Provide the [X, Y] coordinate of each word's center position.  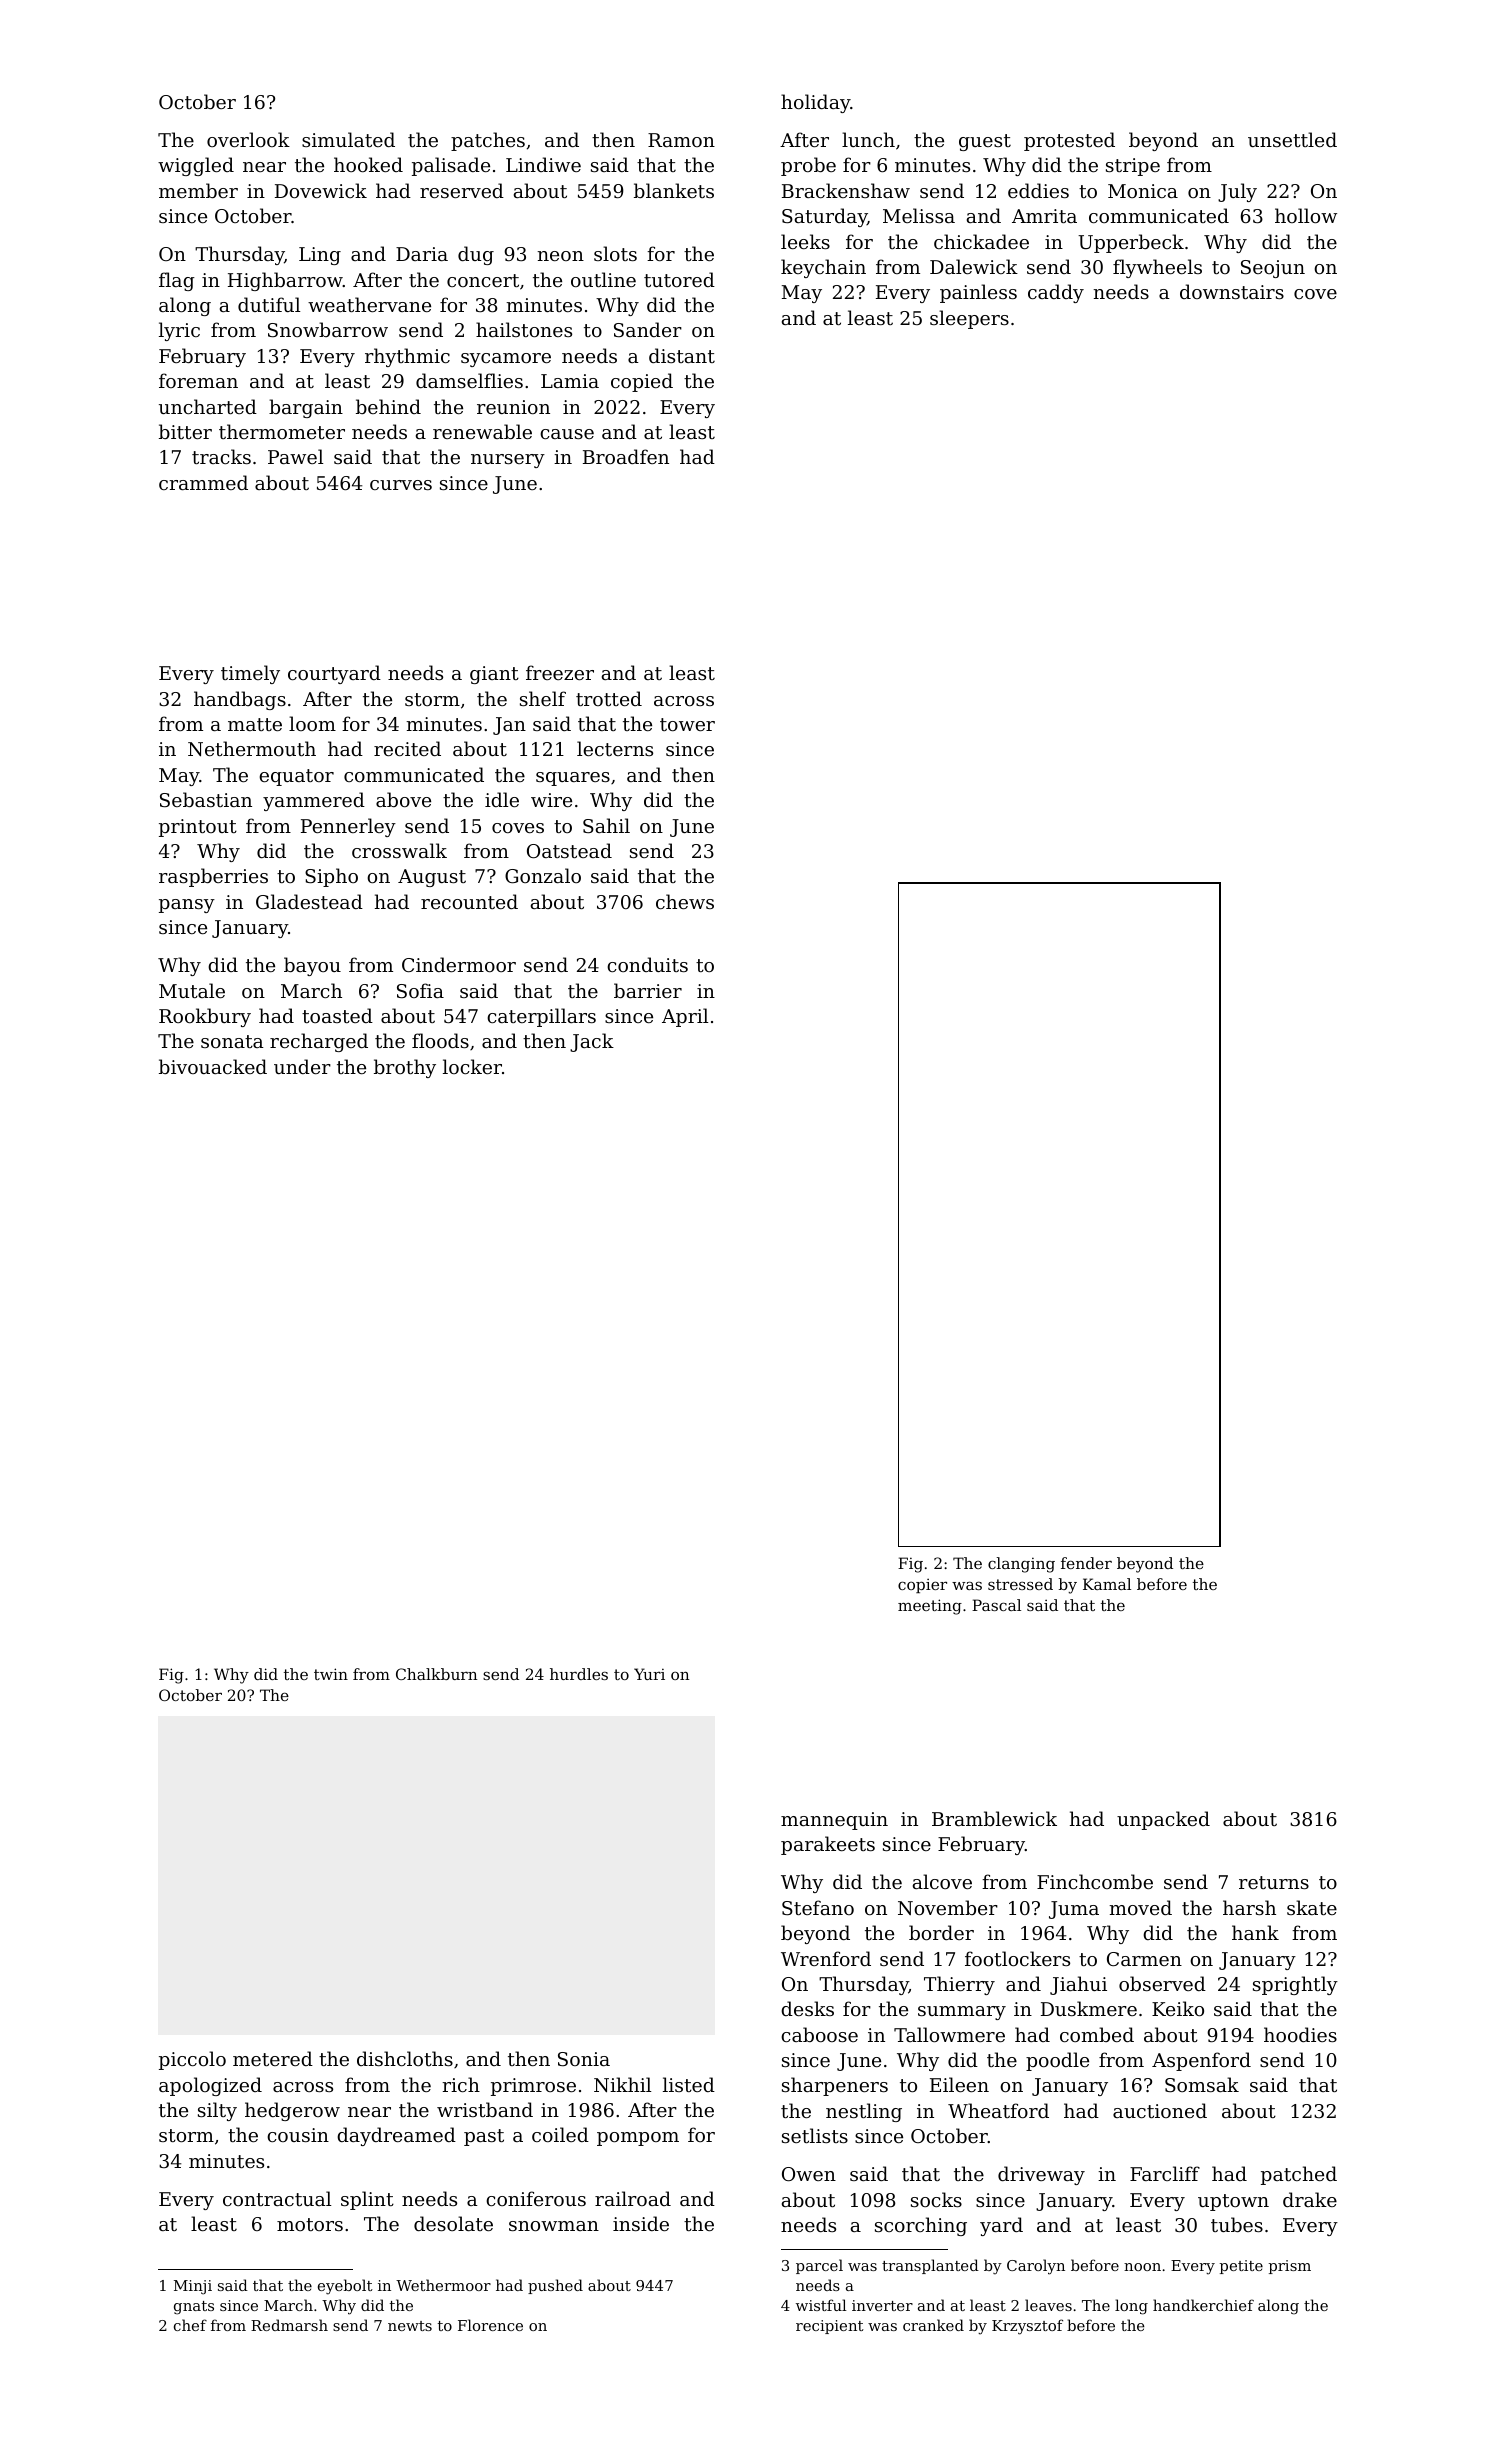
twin [331, 1674]
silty [217, 2111]
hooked [368, 164]
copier [922, 1585]
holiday [815, 103]
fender [1086, 1563]
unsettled [1292, 139]
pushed [555, 2286]
